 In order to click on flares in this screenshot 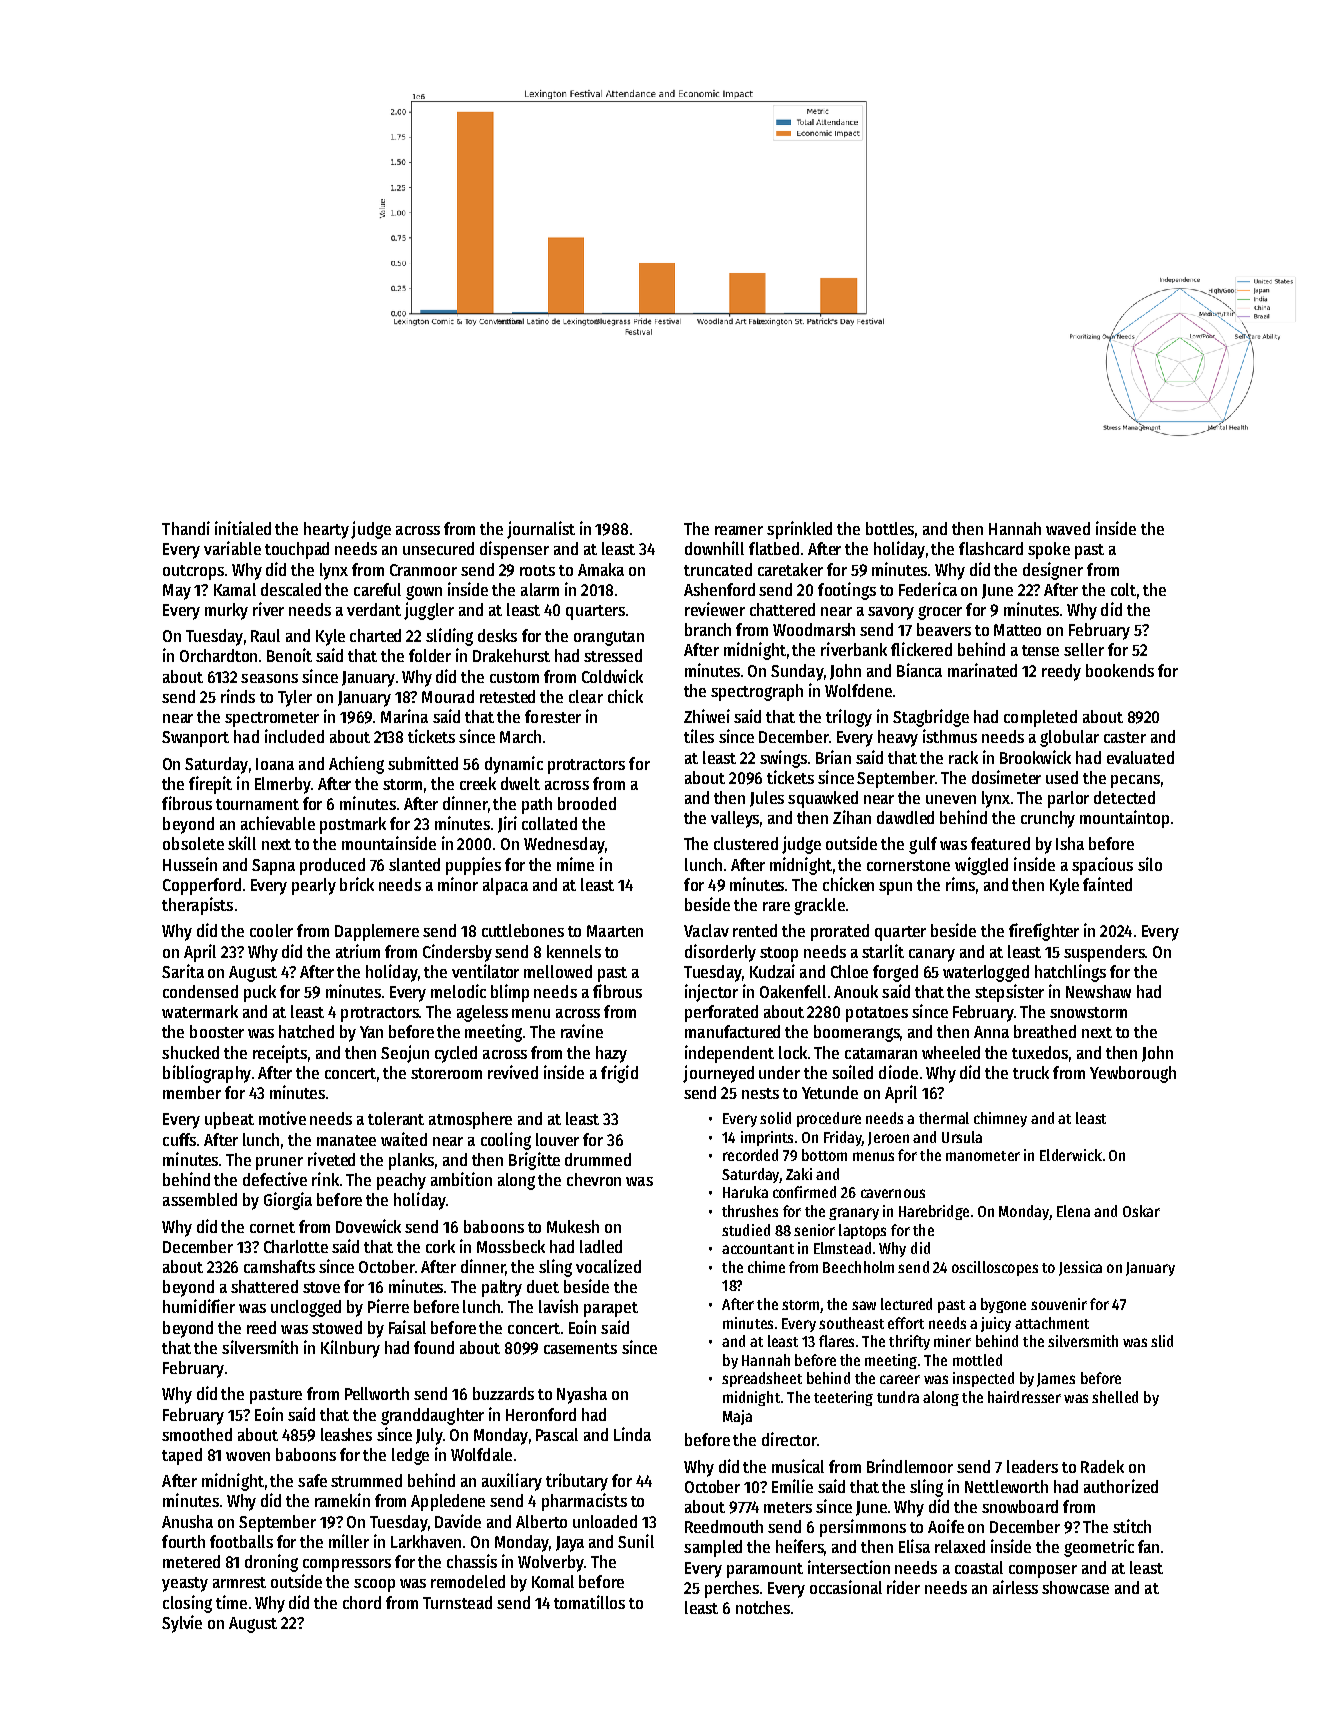, I will do `click(836, 1341)`.
